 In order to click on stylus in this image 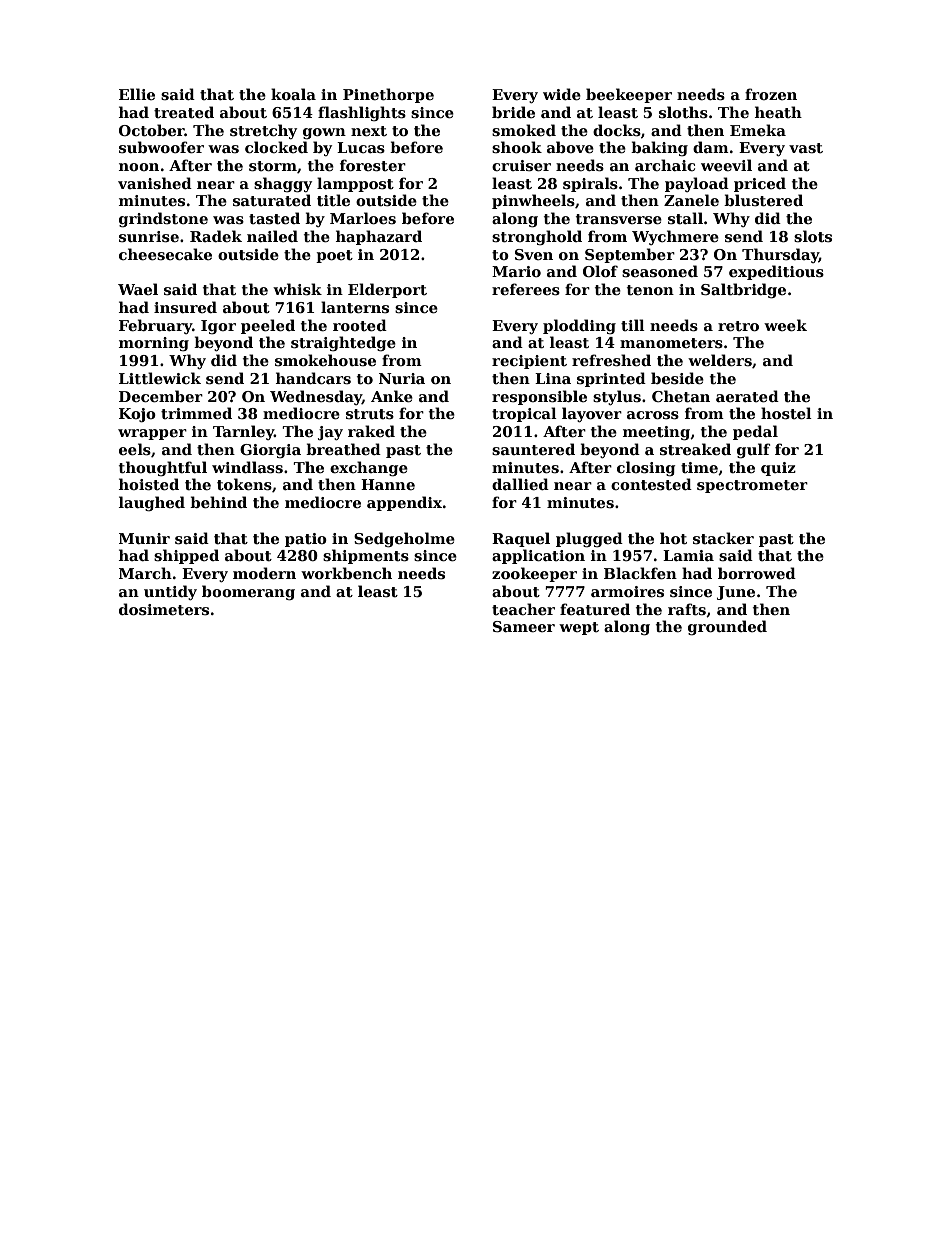, I will do `click(617, 397)`.
